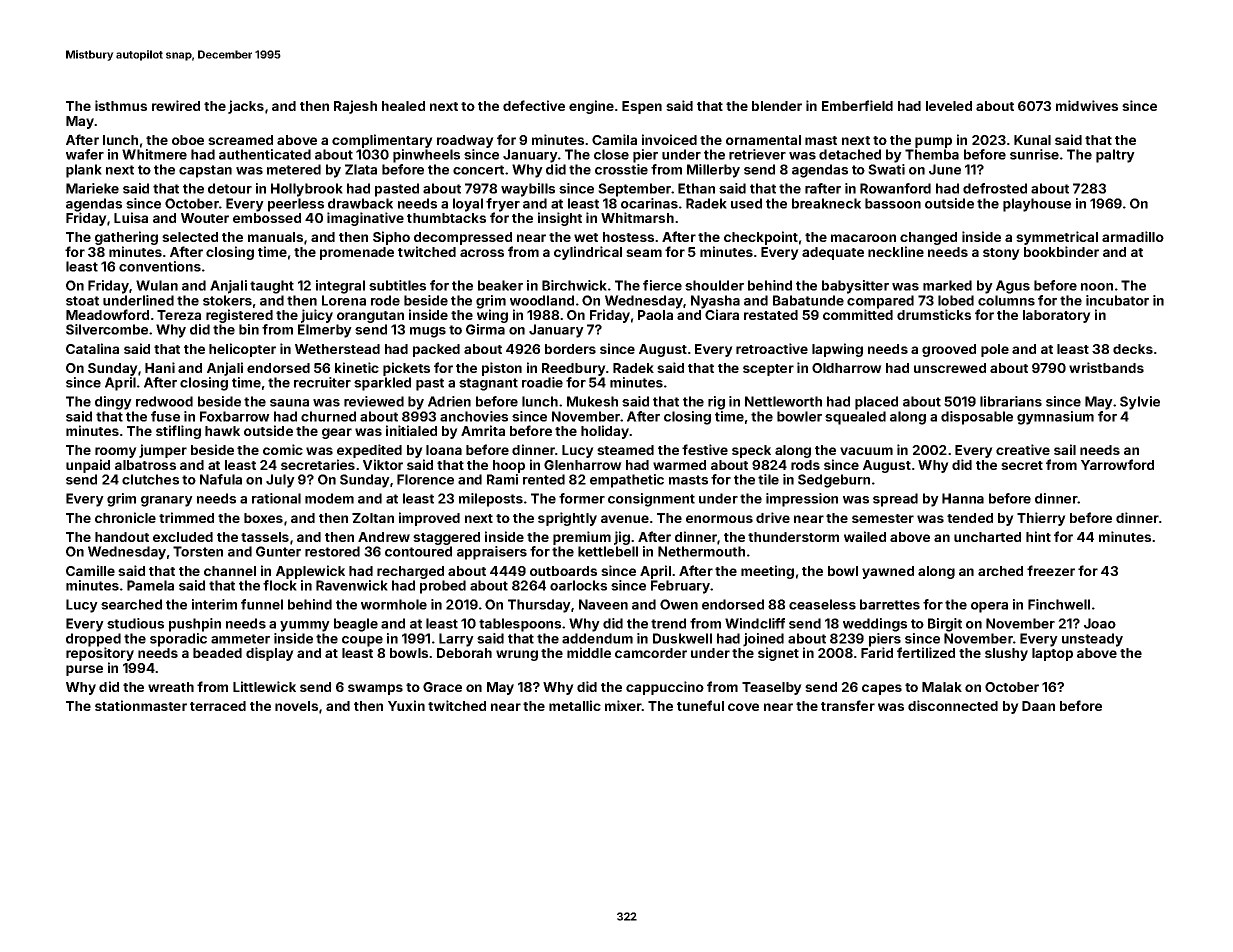 This image has width=1233, height=952. I want to click on Emberfield, so click(857, 105).
